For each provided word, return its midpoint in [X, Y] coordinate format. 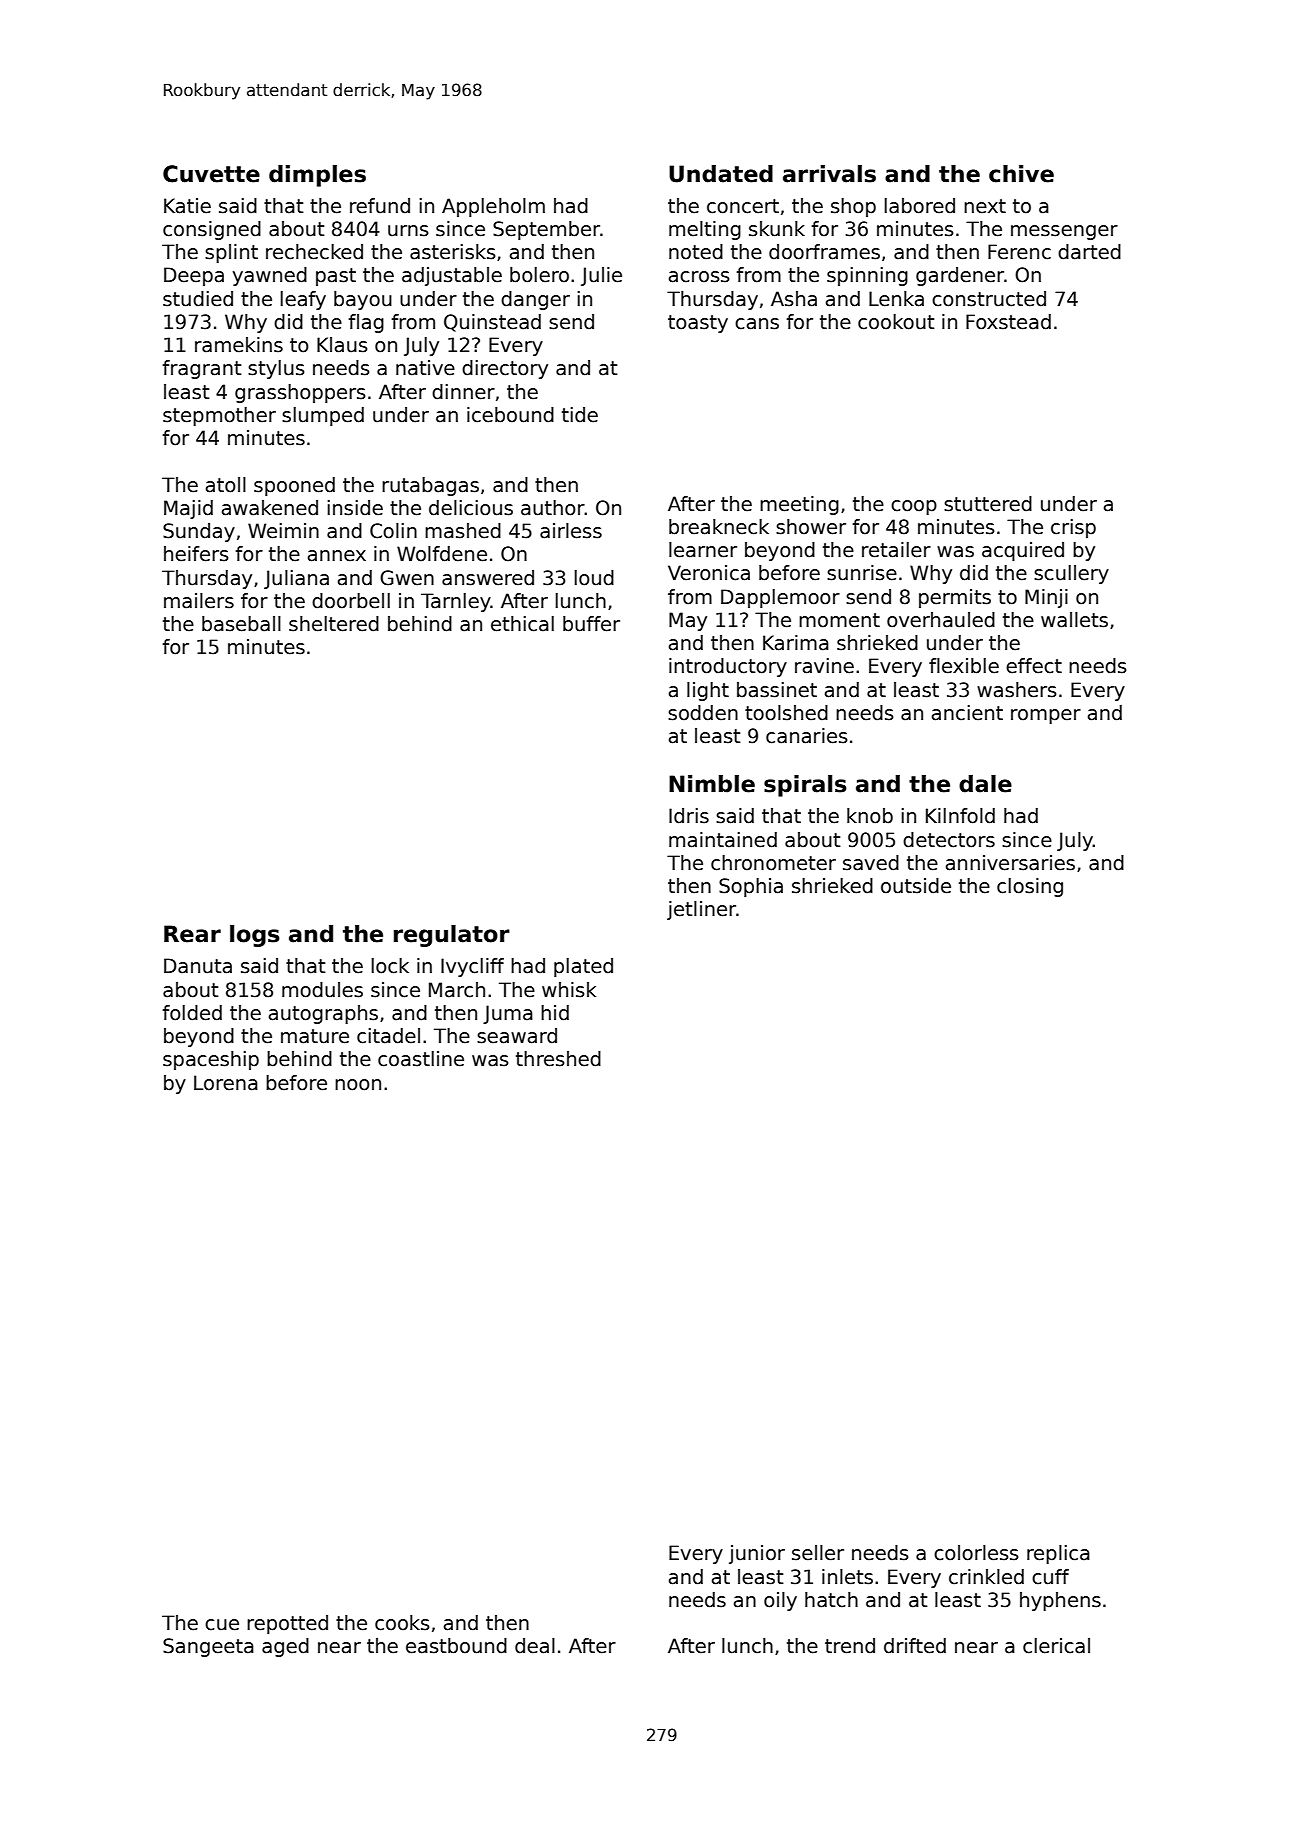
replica [1058, 1554]
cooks [402, 1623]
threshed [558, 1059]
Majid [188, 509]
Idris [689, 816]
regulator [452, 936]
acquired [1023, 551]
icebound [510, 415]
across [699, 277]
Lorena [226, 1083]
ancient [967, 713]
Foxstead [1008, 322]
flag [366, 323]
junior [757, 1554]
